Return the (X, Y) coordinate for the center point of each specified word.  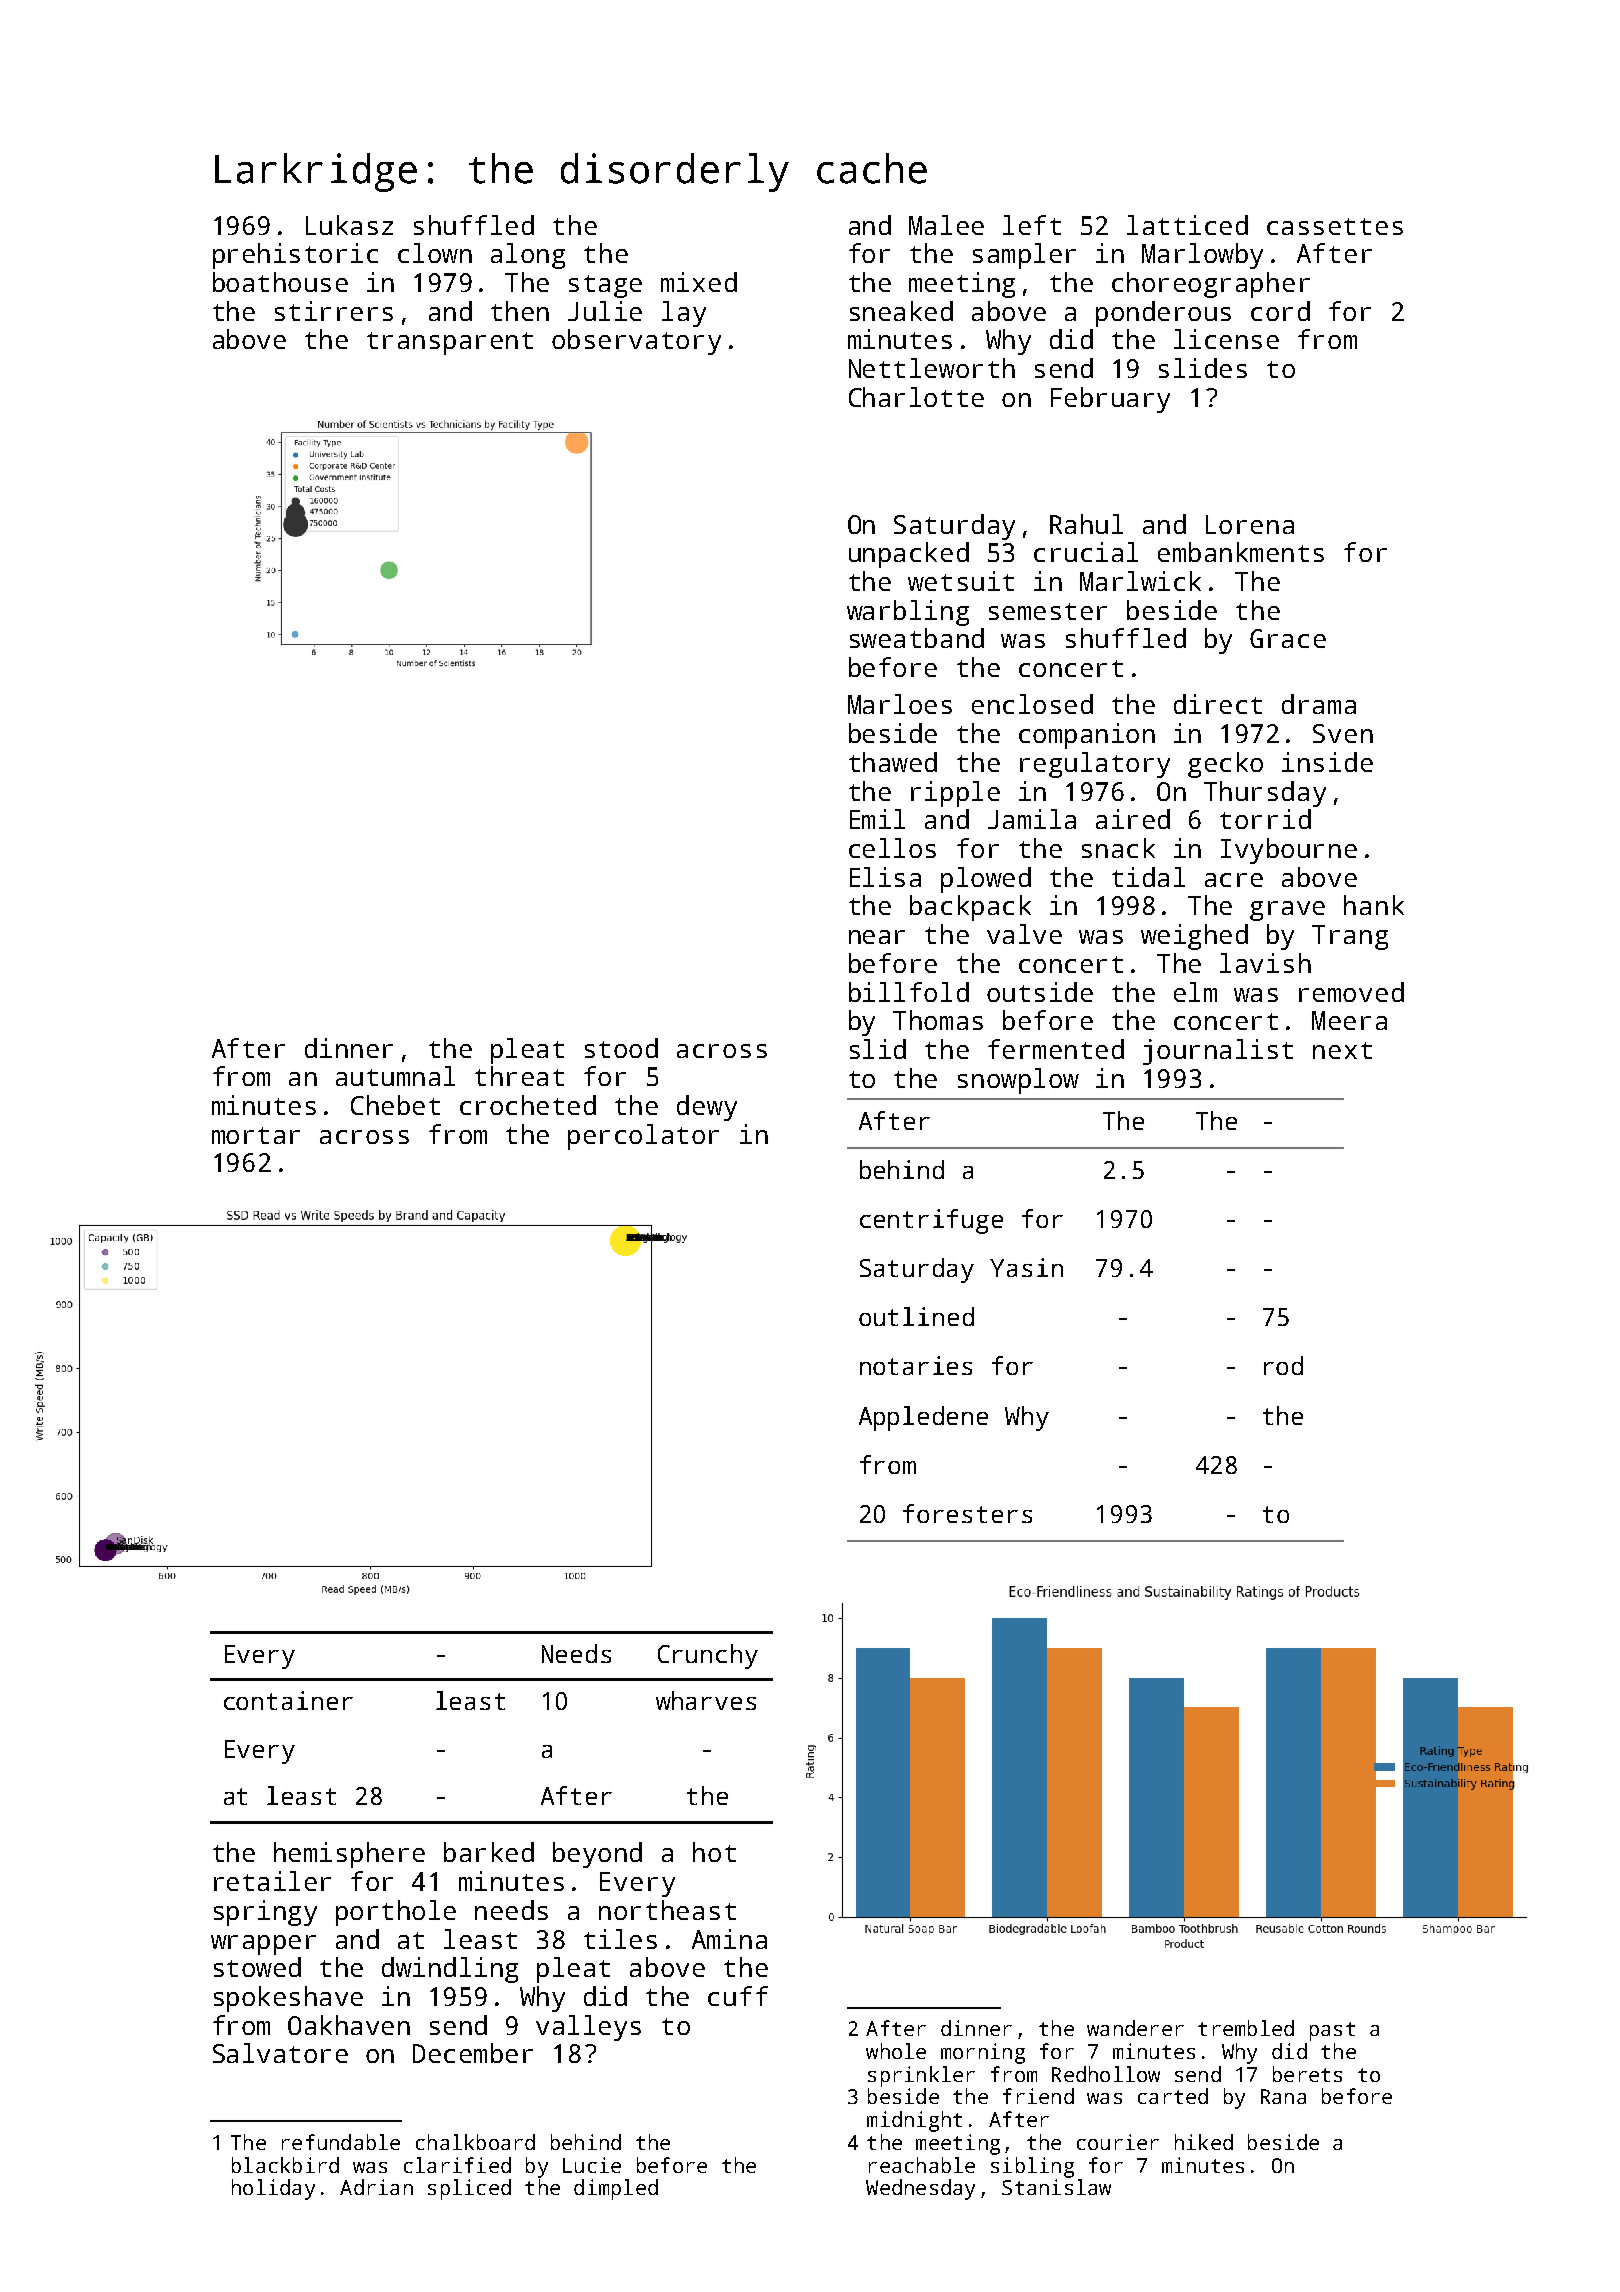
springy (265, 1913)
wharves (706, 1700)
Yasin (1026, 1267)
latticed (1187, 225)
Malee (946, 225)
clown (435, 253)
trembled (1246, 2028)
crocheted (528, 1105)
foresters (967, 1513)
